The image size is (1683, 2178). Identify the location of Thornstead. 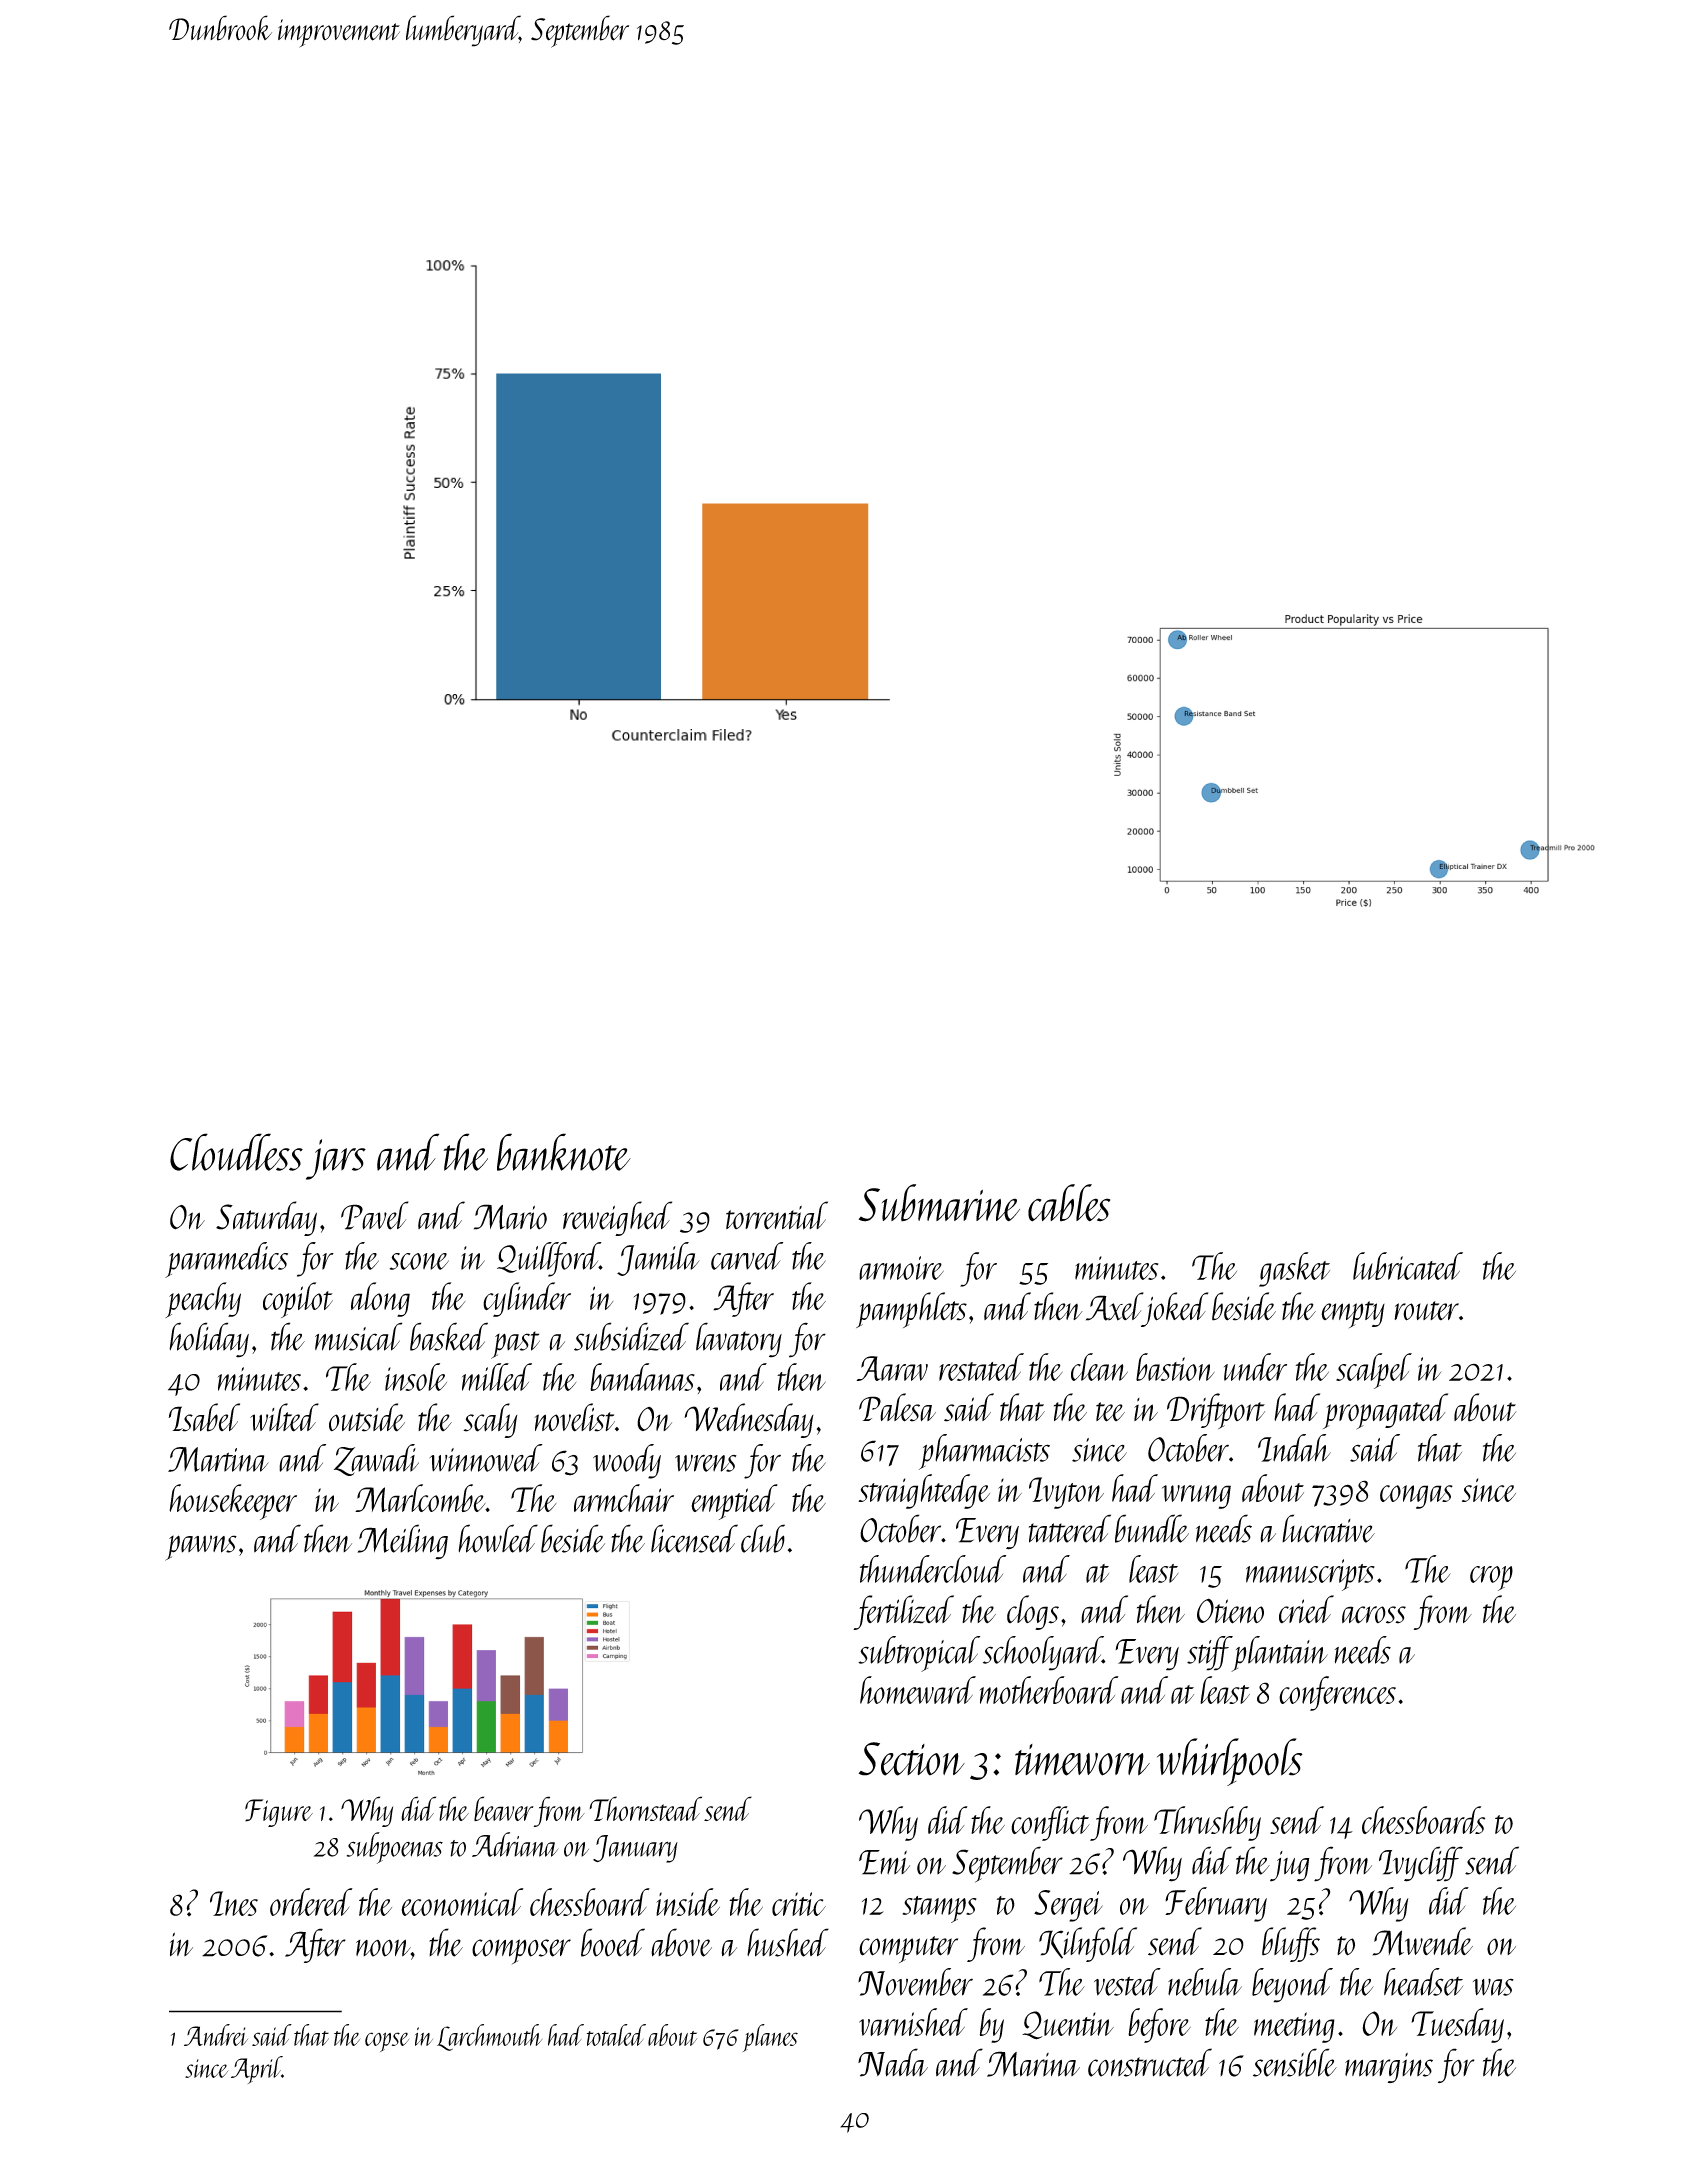
(645, 1808).
